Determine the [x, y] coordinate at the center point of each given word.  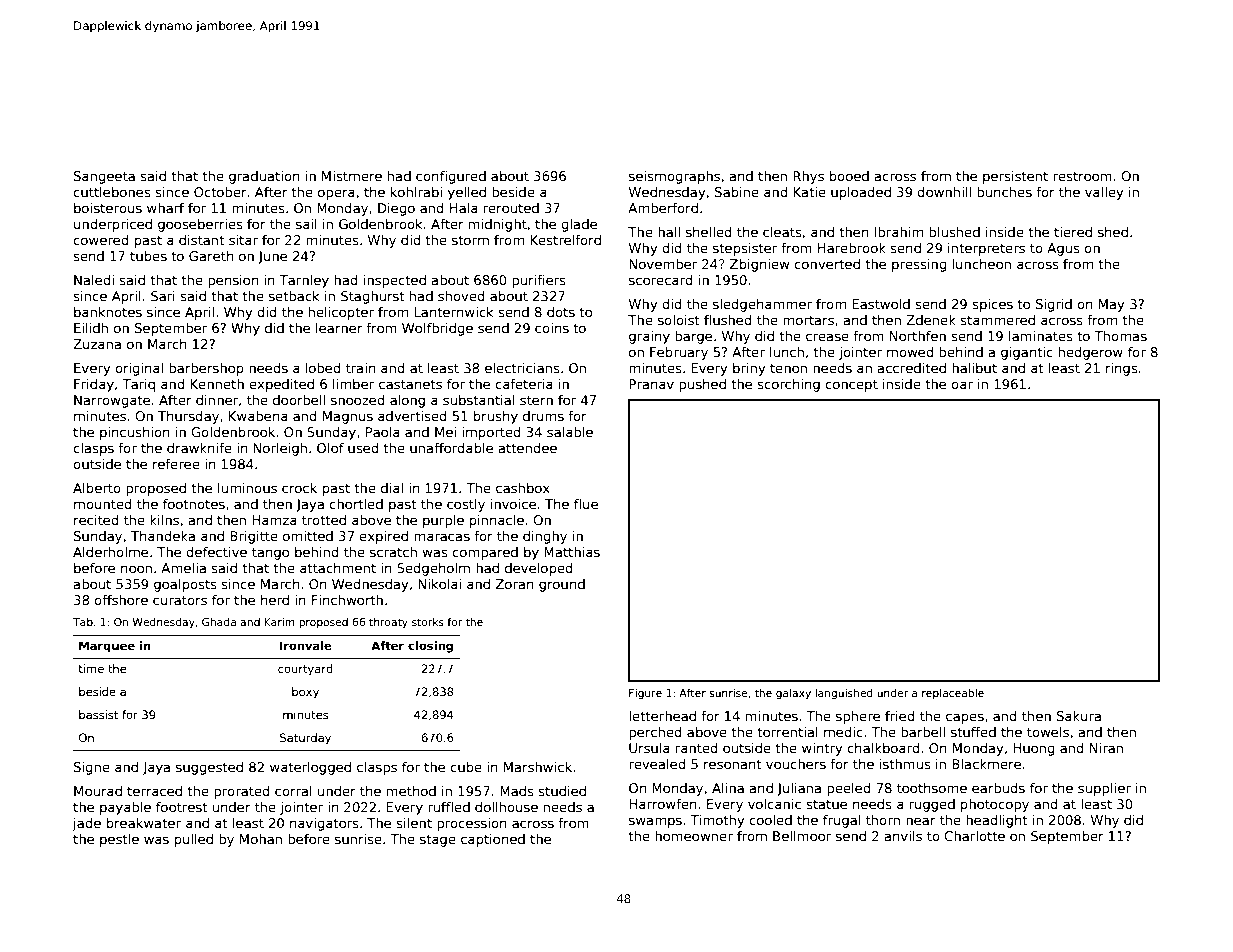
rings [1122, 369]
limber [353, 384]
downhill [944, 192]
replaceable [953, 694]
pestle [119, 840]
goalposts [185, 585]
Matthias [572, 552]
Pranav [651, 384]
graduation [264, 177]
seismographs [674, 177]
